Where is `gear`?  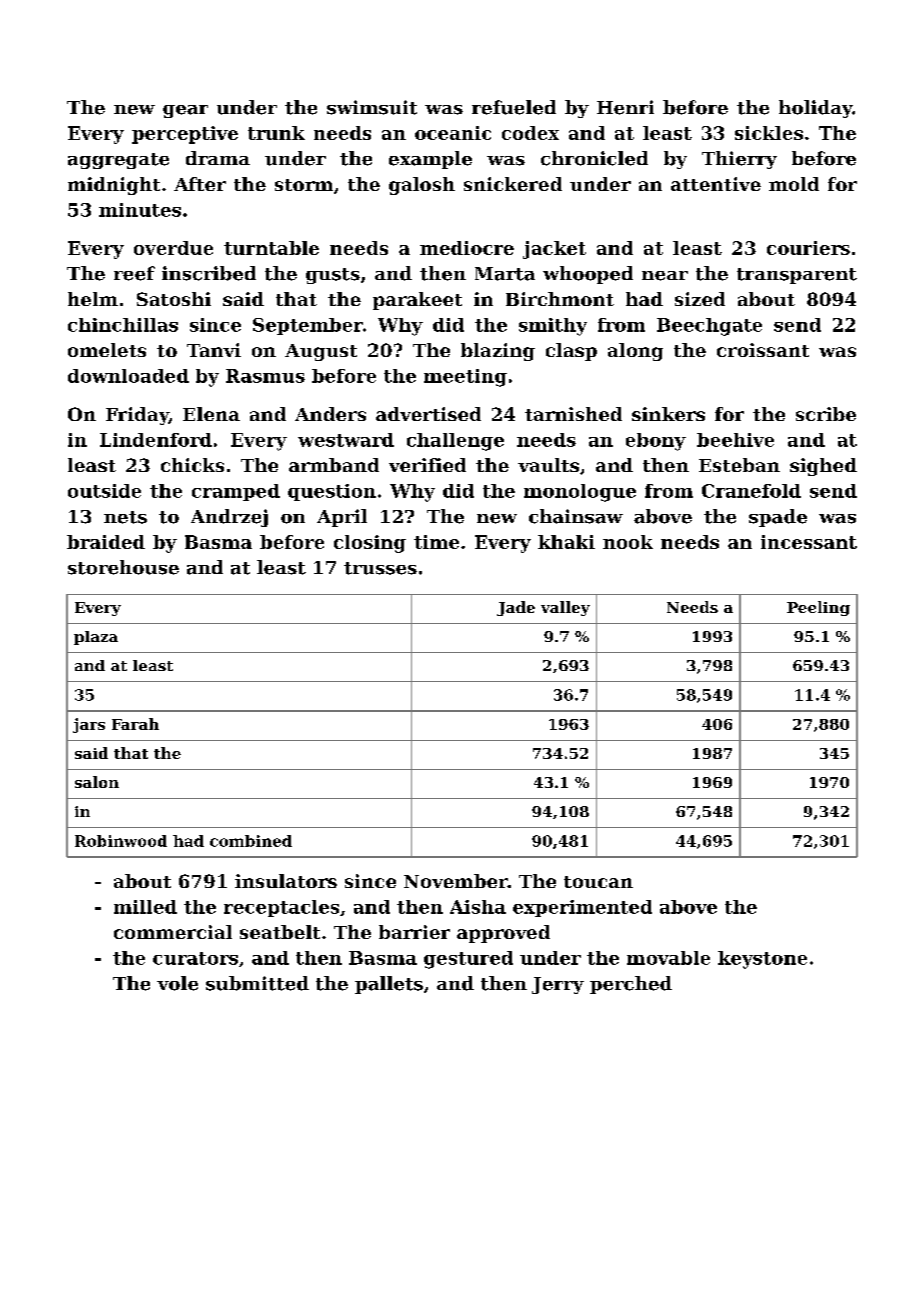
gear is located at coordinates (185, 111).
